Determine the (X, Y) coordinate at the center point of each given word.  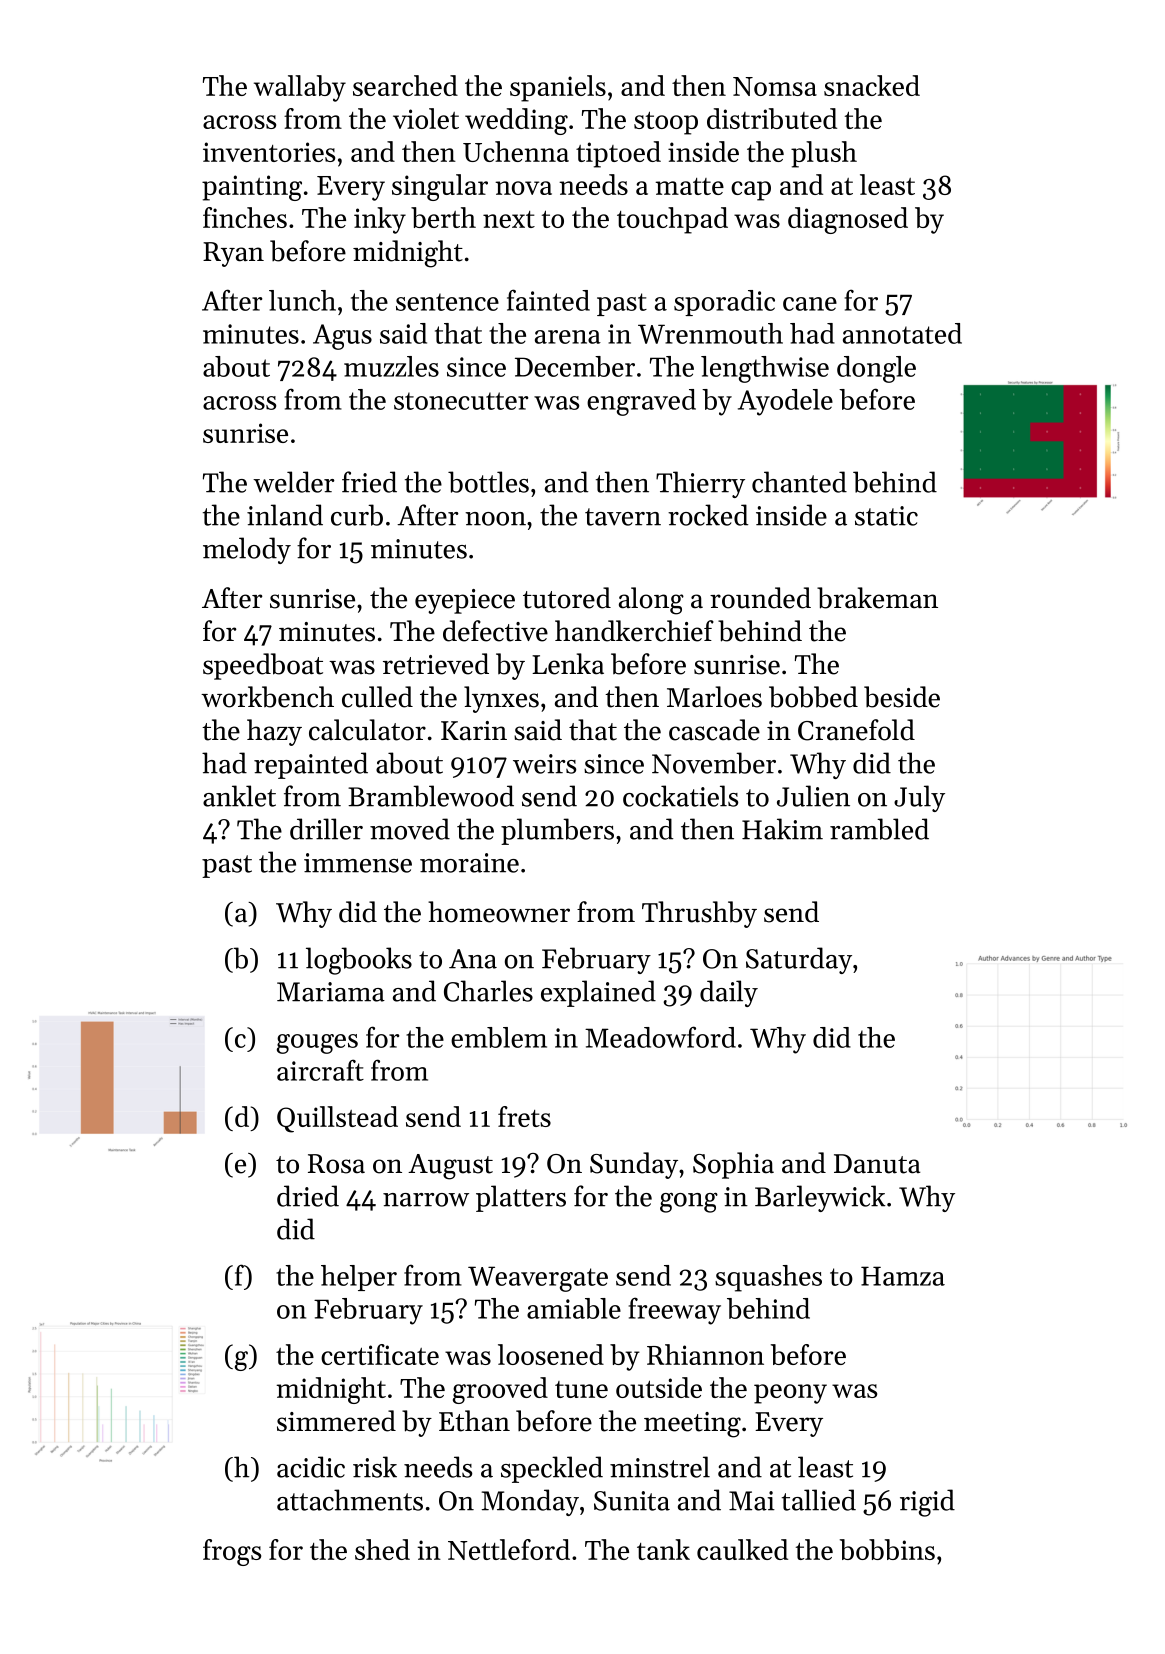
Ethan (474, 1421)
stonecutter (461, 401)
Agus (342, 337)
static (886, 516)
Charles (488, 991)
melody (247, 550)
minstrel (660, 1467)
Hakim (782, 829)
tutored (567, 598)
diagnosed (848, 220)
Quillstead (337, 1119)
